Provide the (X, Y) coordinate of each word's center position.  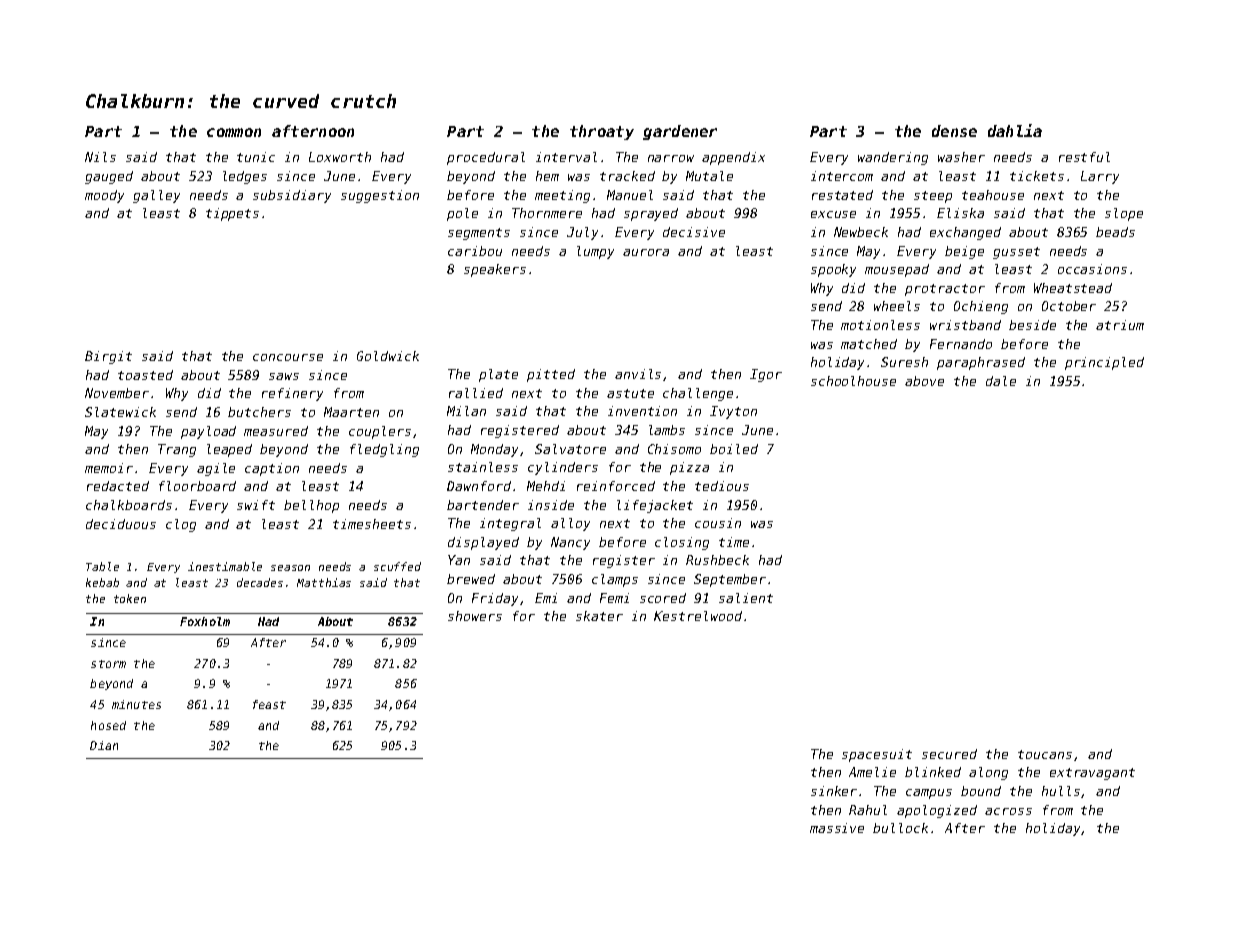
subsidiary (292, 196)
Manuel (630, 195)
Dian (104, 745)
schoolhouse (853, 381)
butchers (259, 412)
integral (510, 524)
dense (954, 131)
